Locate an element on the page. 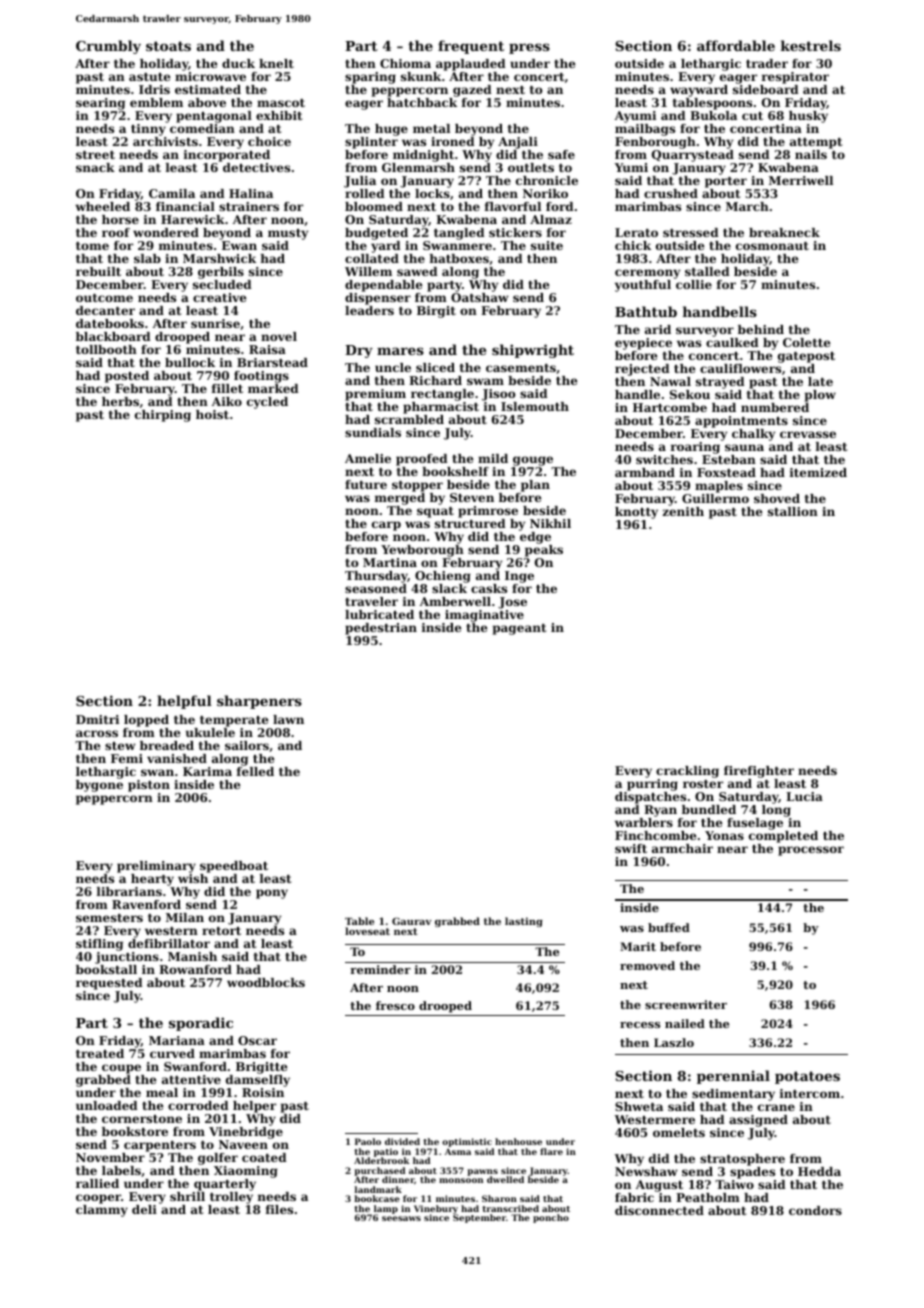  stallion is located at coordinates (793, 511).
